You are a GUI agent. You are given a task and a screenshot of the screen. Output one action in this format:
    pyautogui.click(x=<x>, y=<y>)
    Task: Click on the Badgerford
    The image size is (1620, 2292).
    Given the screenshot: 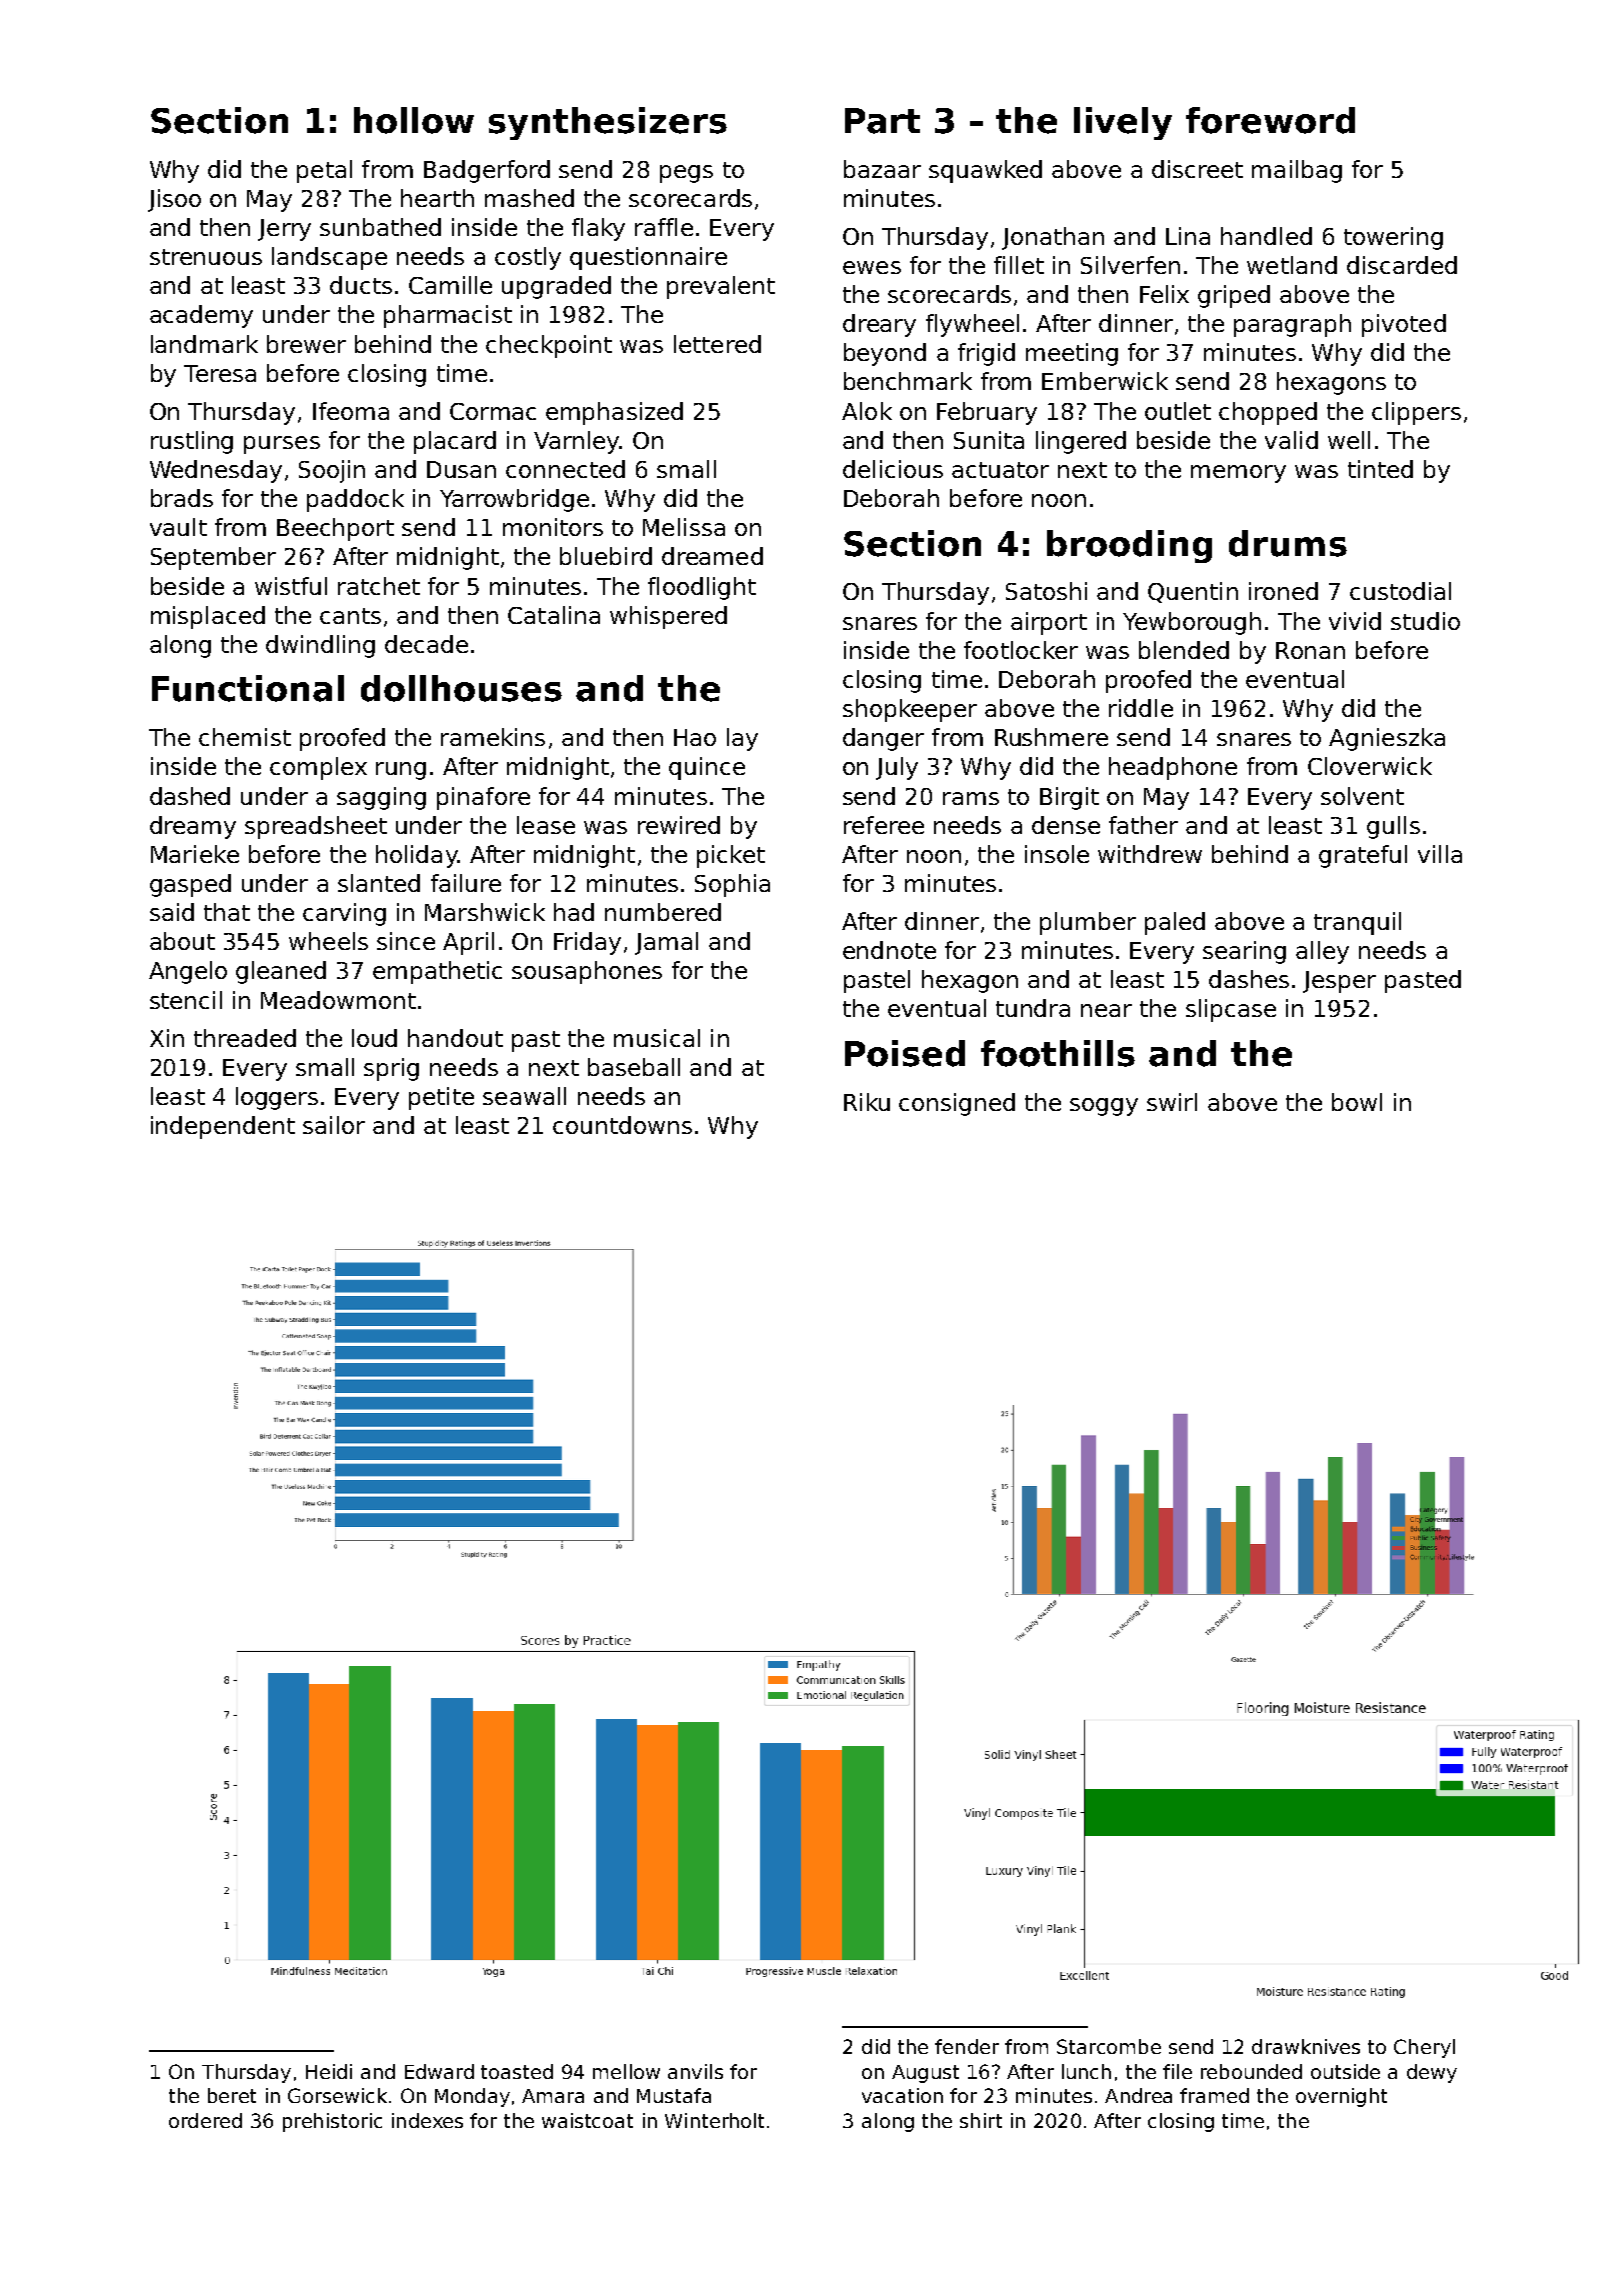 What is the action you would take?
    pyautogui.click(x=487, y=171)
